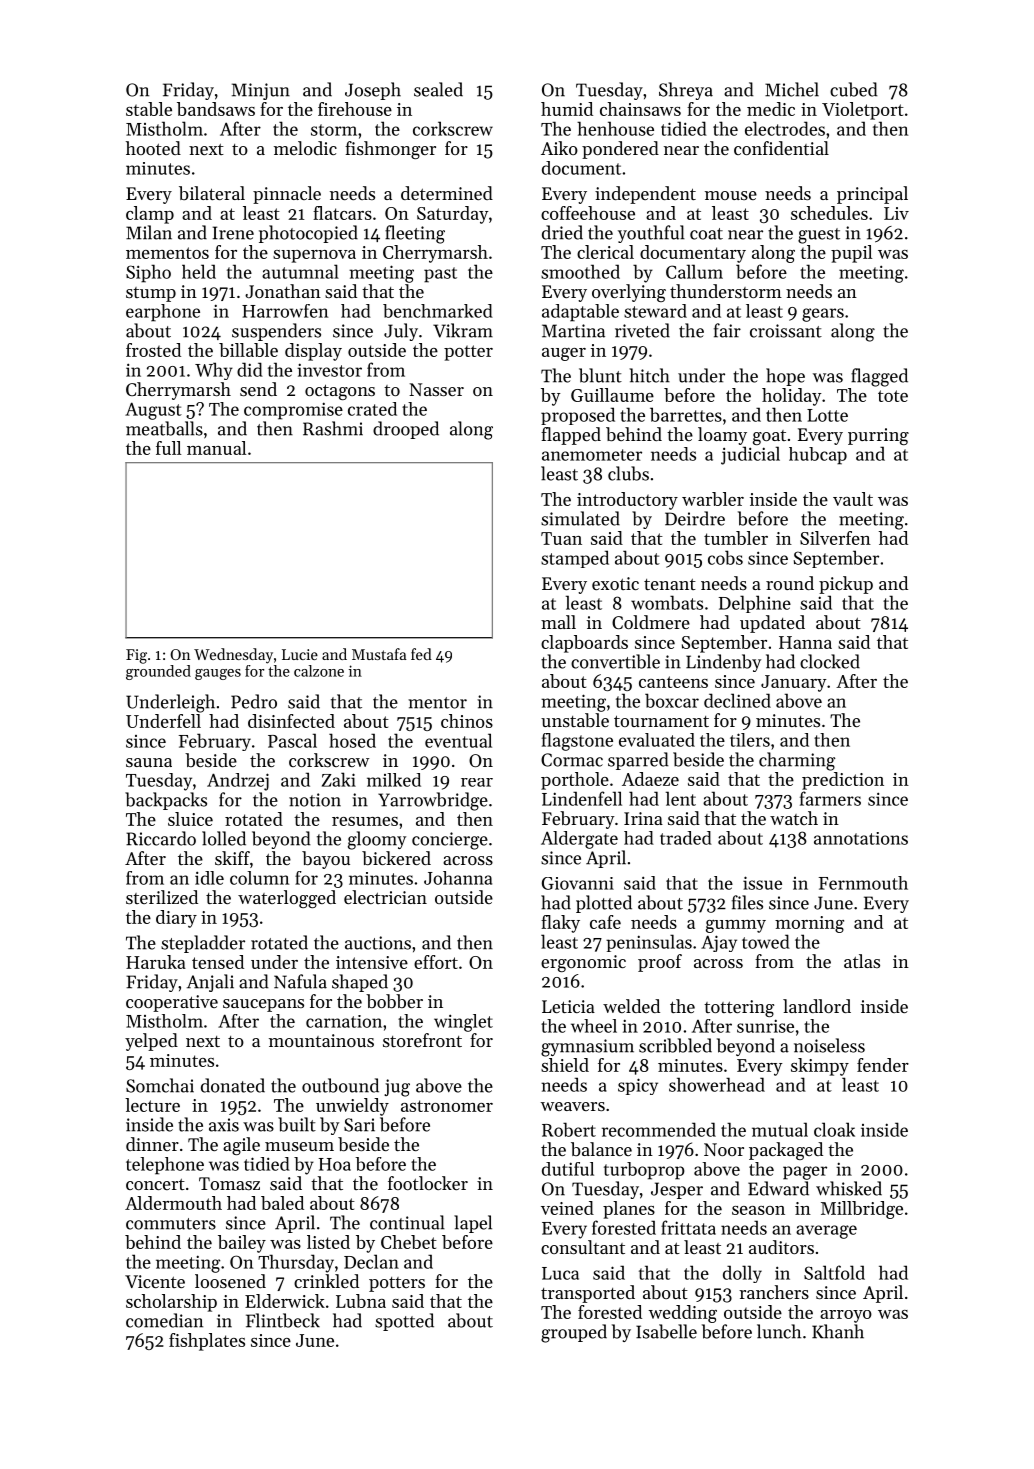 The width and height of the document is (1034, 1469). I want to click on prediction, so click(843, 781).
